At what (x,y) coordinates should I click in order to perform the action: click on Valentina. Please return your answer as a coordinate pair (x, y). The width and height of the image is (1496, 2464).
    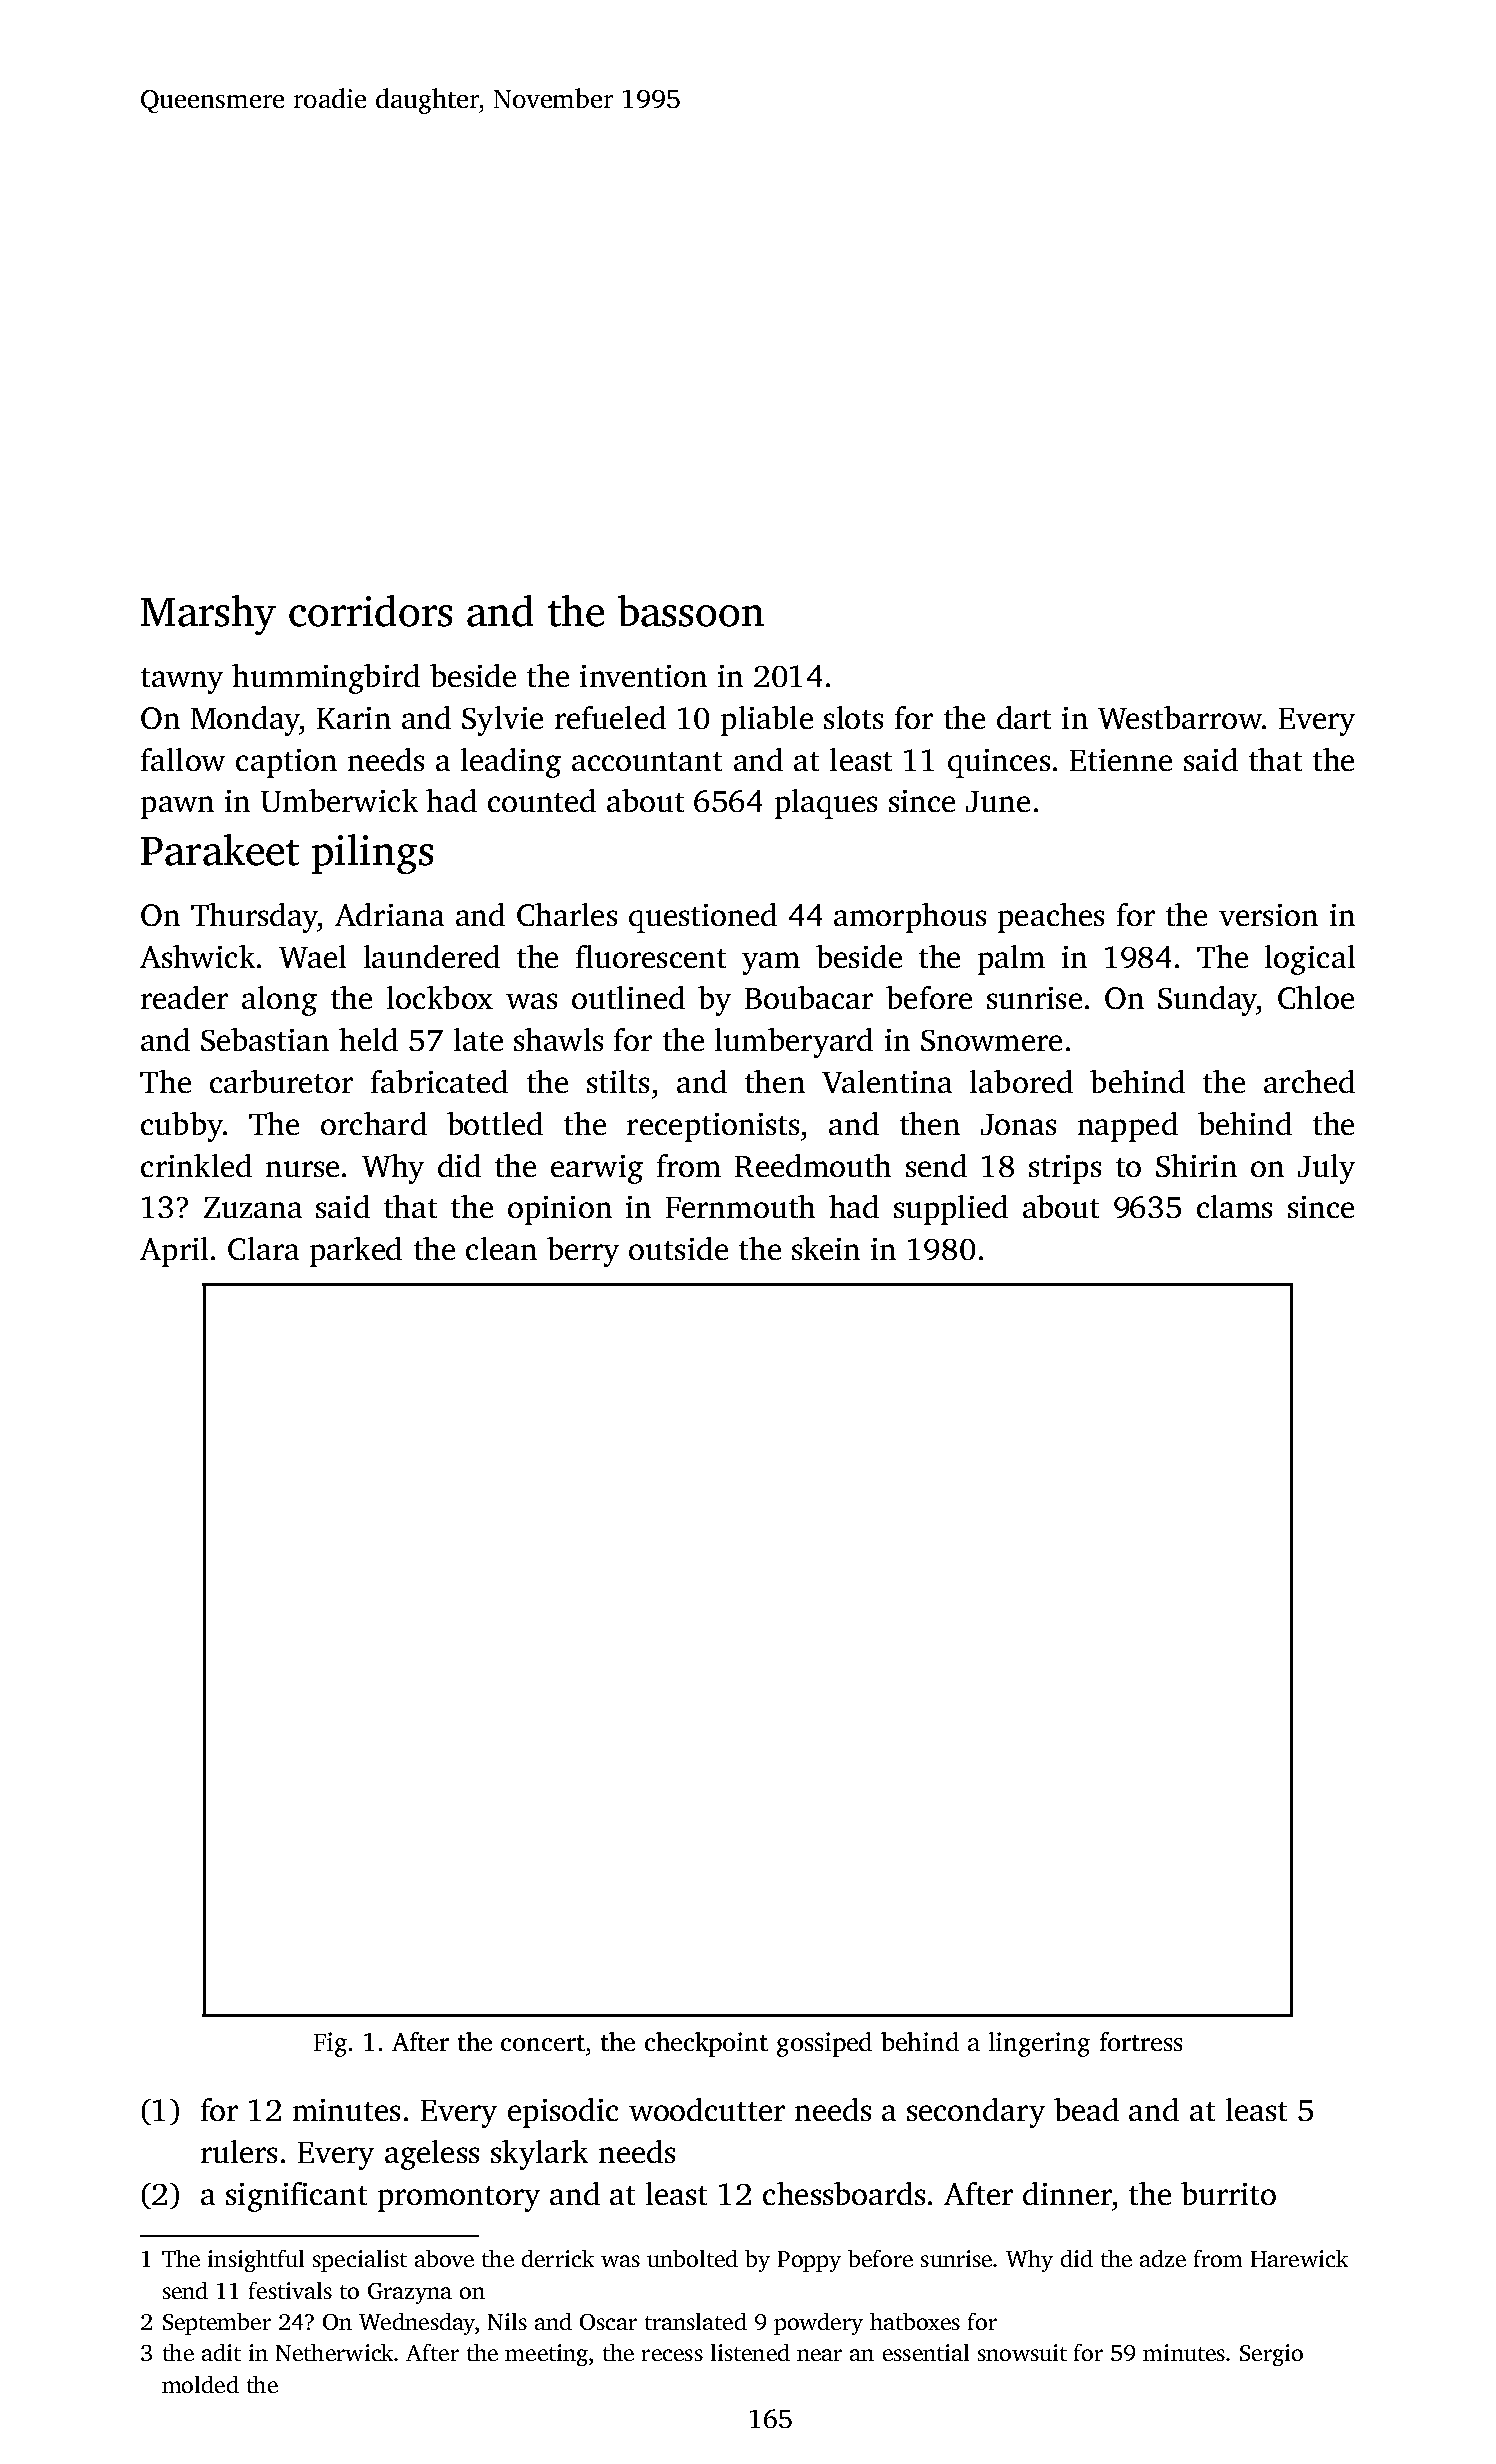
    Looking at the image, I should click on (887, 1081).
